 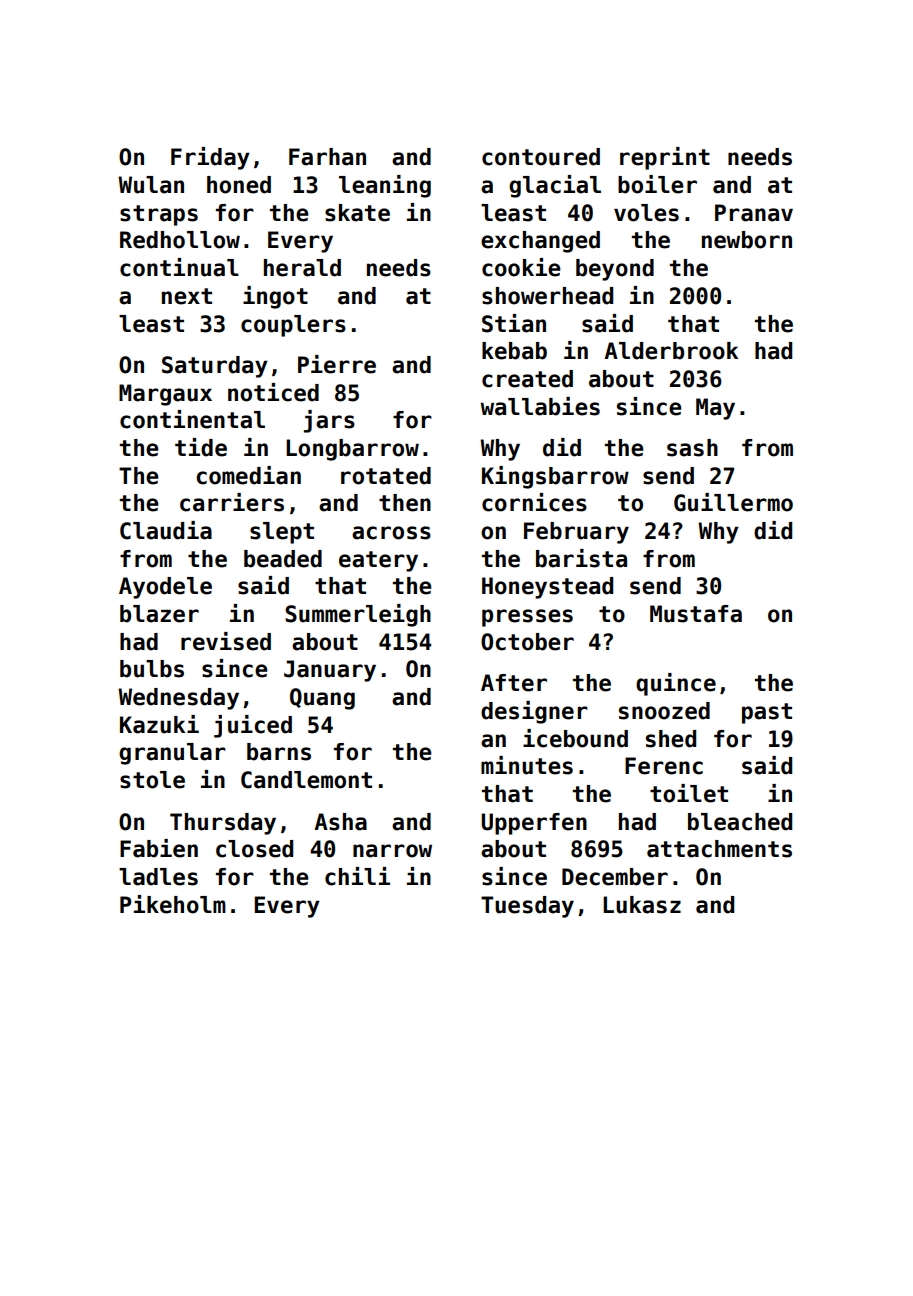 What do you see at coordinates (210, 158) in the screenshot?
I see `Friday` at bounding box center [210, 158].
